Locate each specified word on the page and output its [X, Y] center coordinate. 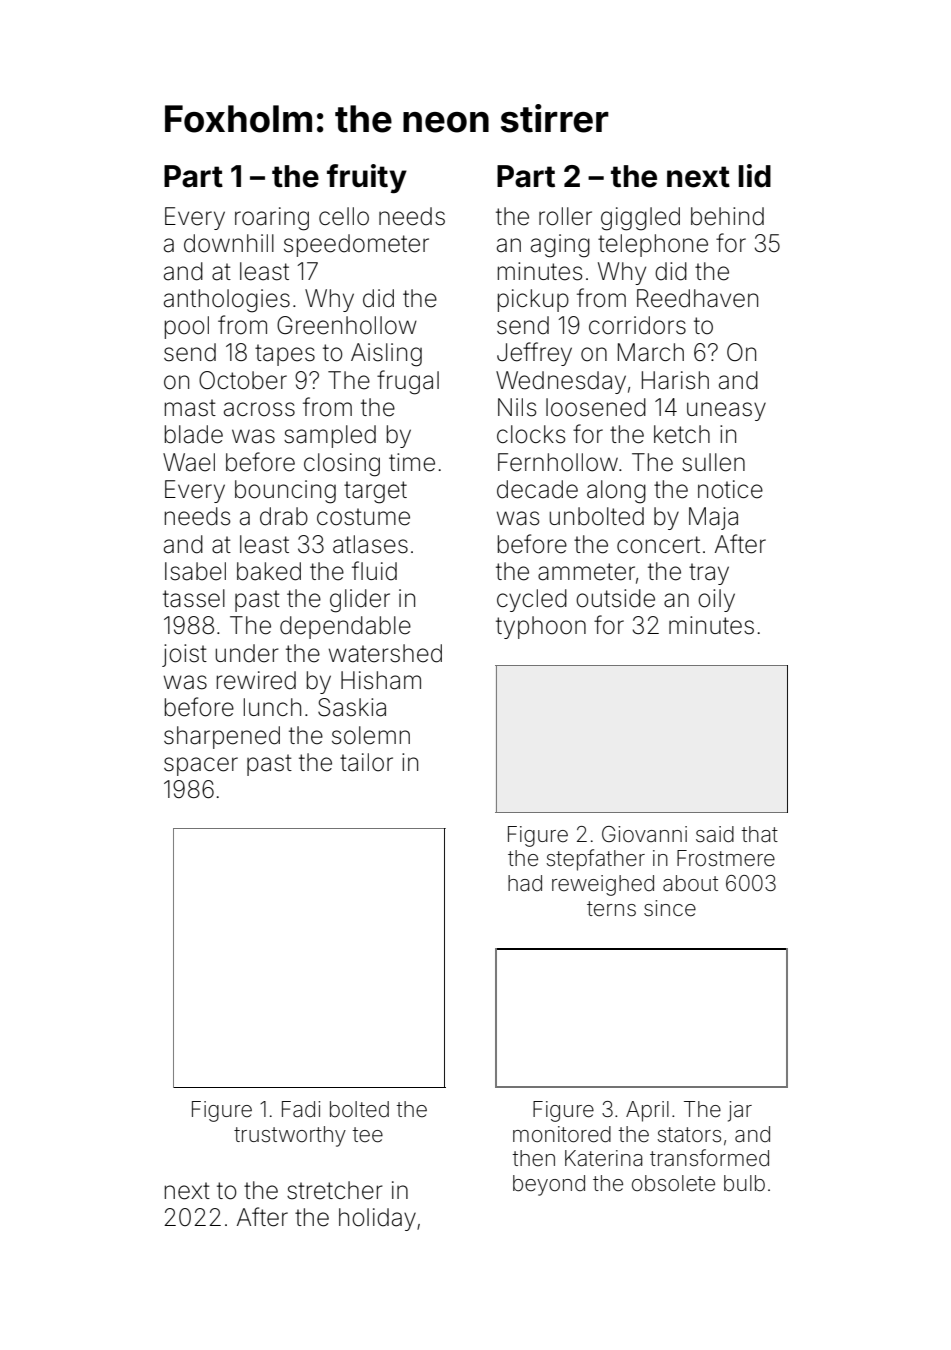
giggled [640, 219]
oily [716, 600]
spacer [201, 766]
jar [740, 1111]
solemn [371, 735]
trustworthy [290, 1136]
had [525, 883]
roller [565, 216]
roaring [272, 219]
